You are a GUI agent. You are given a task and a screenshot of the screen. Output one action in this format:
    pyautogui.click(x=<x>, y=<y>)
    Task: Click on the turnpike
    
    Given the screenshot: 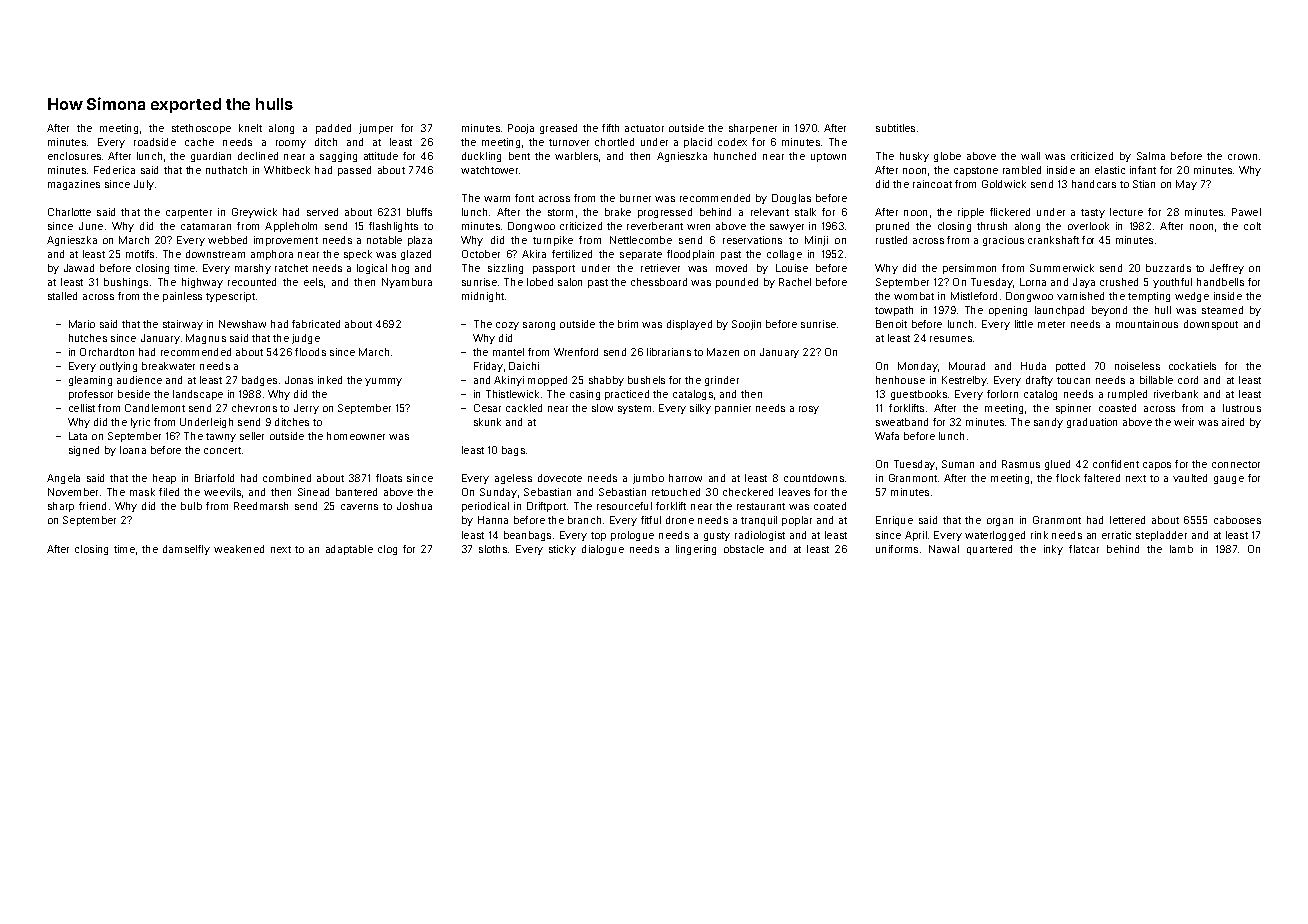 What is the action you would take?
    pyautogui.click(x=553, y=241)
